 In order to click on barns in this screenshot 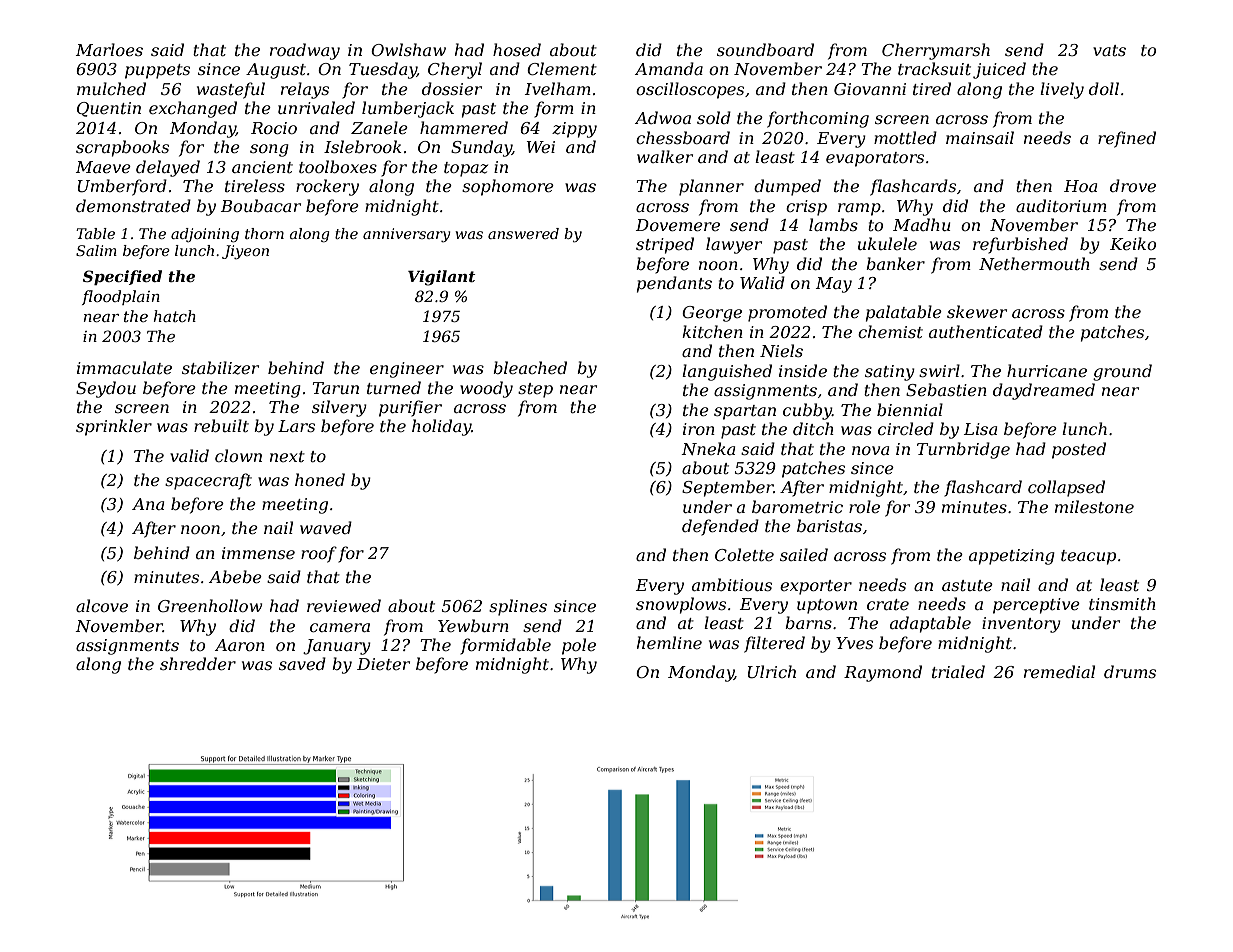, I will do `click(808, 622)`.
